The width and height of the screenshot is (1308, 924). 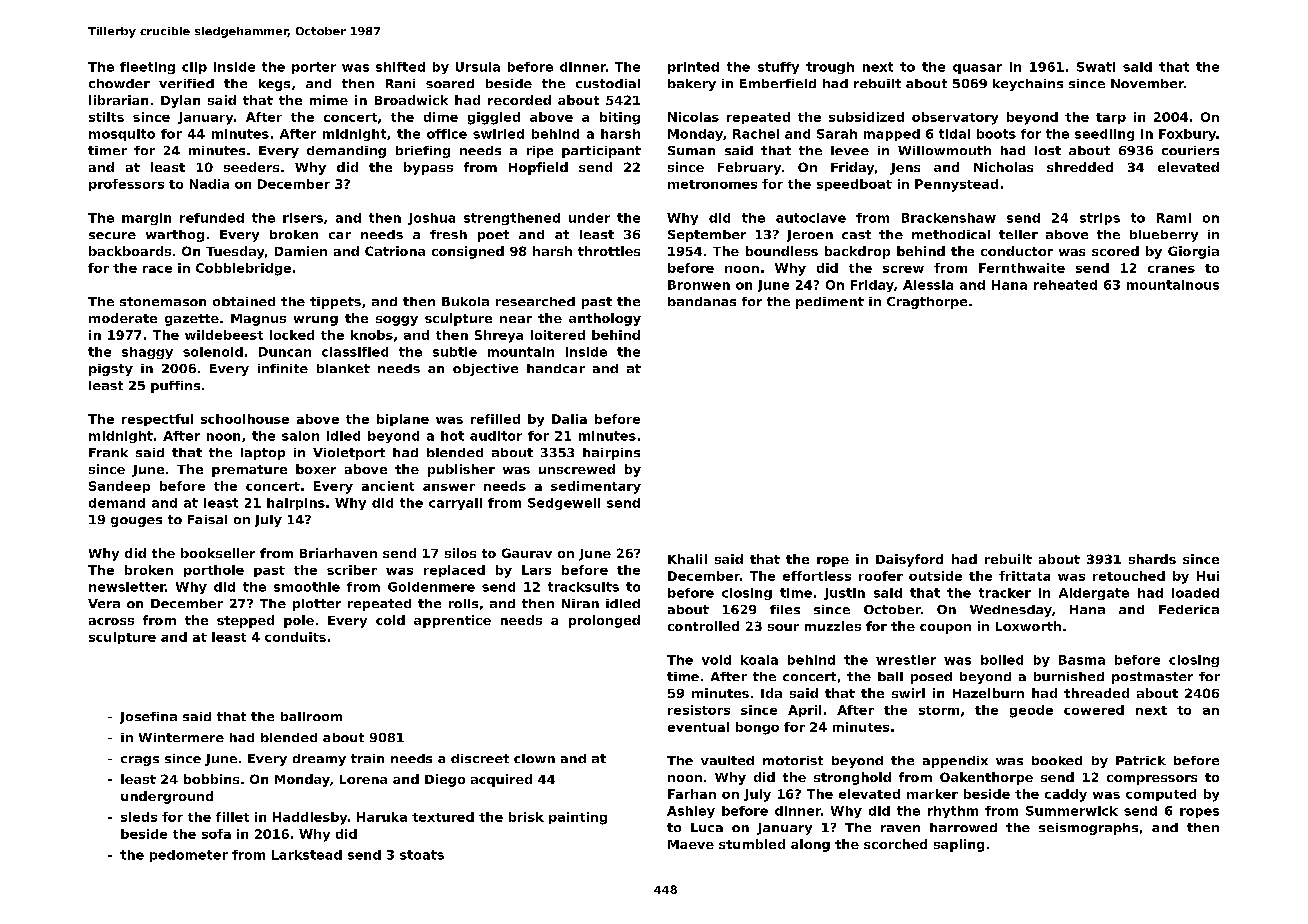 What do you see at coordinates (111, 370) in the screenshot?
I see `pigsty` at bounding box center [111, 370].
